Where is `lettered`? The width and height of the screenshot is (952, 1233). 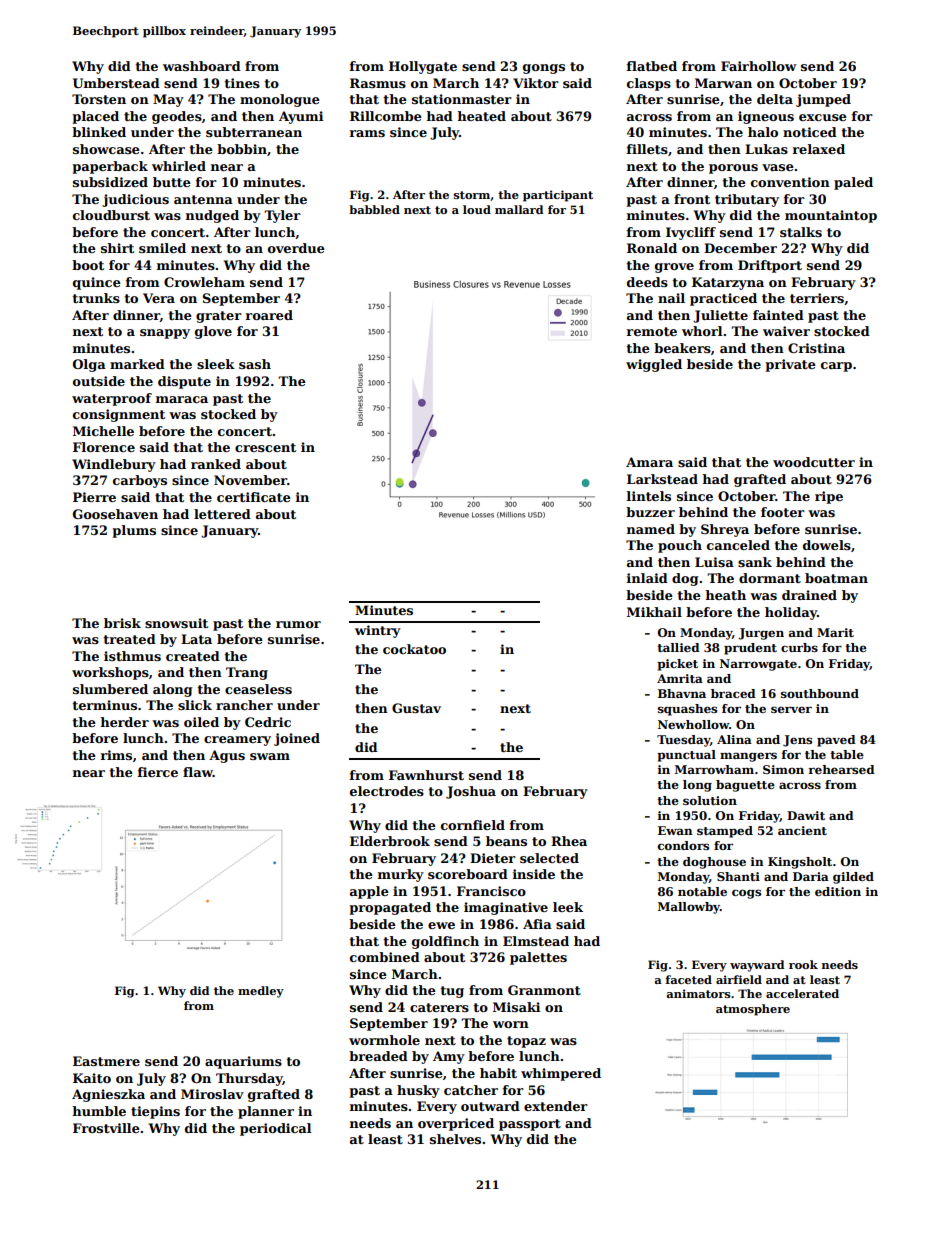
lettered is located at coordinates (222, 514).
